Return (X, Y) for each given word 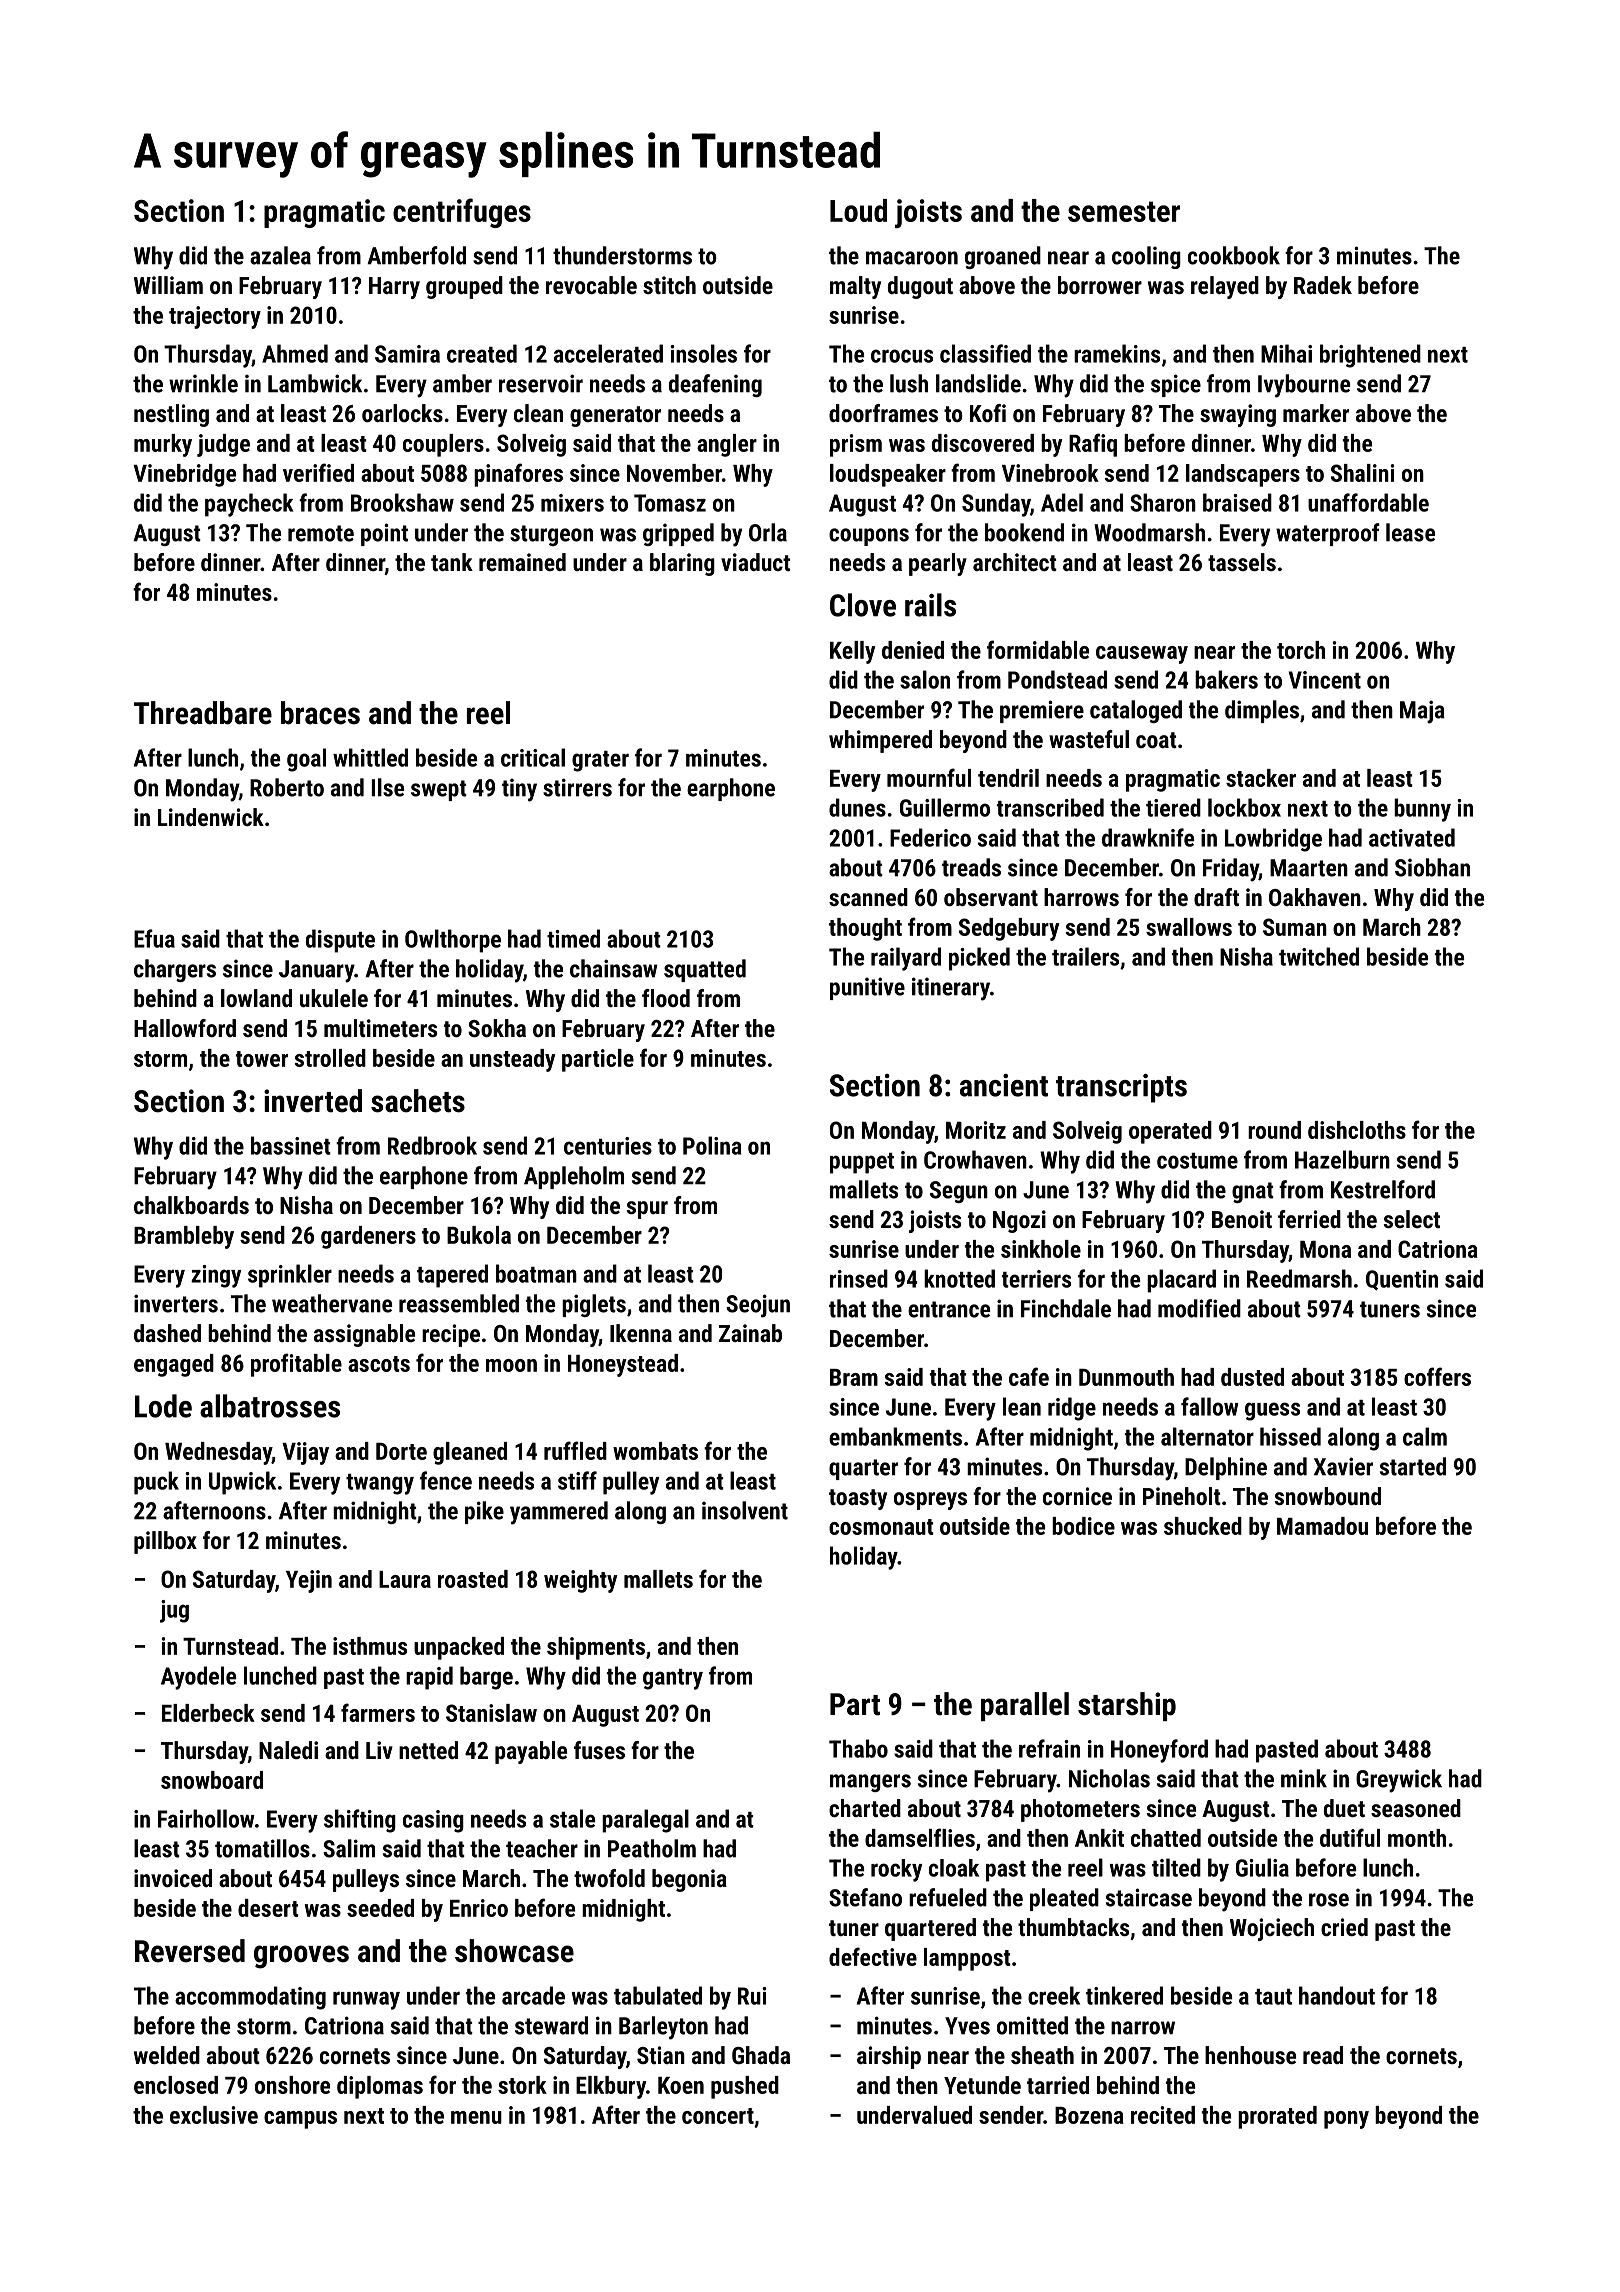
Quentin (1402, 1280)
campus (300, 2120)
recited (1163, 2115)
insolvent (745, 1510)
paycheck (249, 505)
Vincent (1325, 680)
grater (600, 761)
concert (718, 2116)
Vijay (305, 1453)
